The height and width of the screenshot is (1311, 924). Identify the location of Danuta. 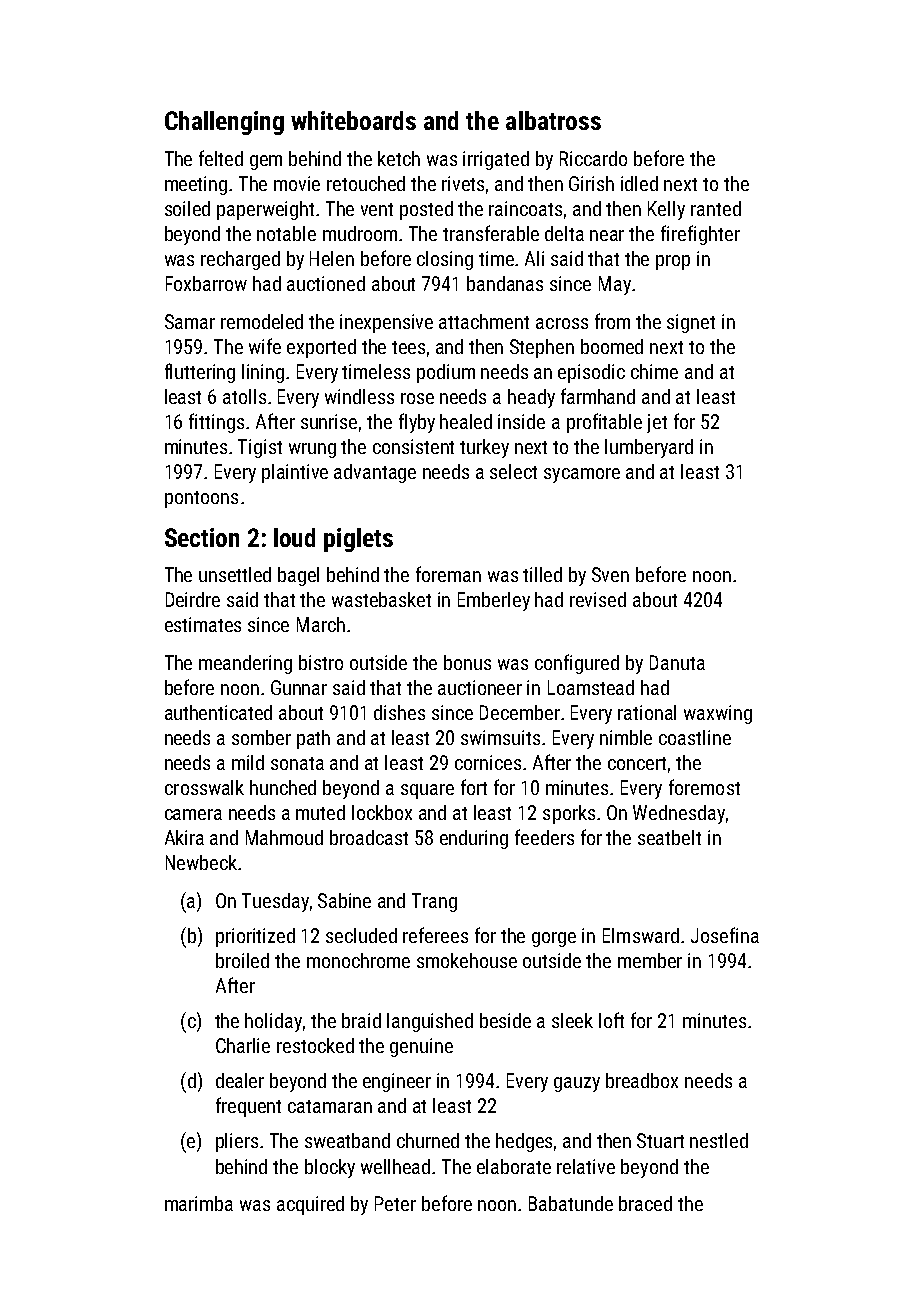
(677, 662).
